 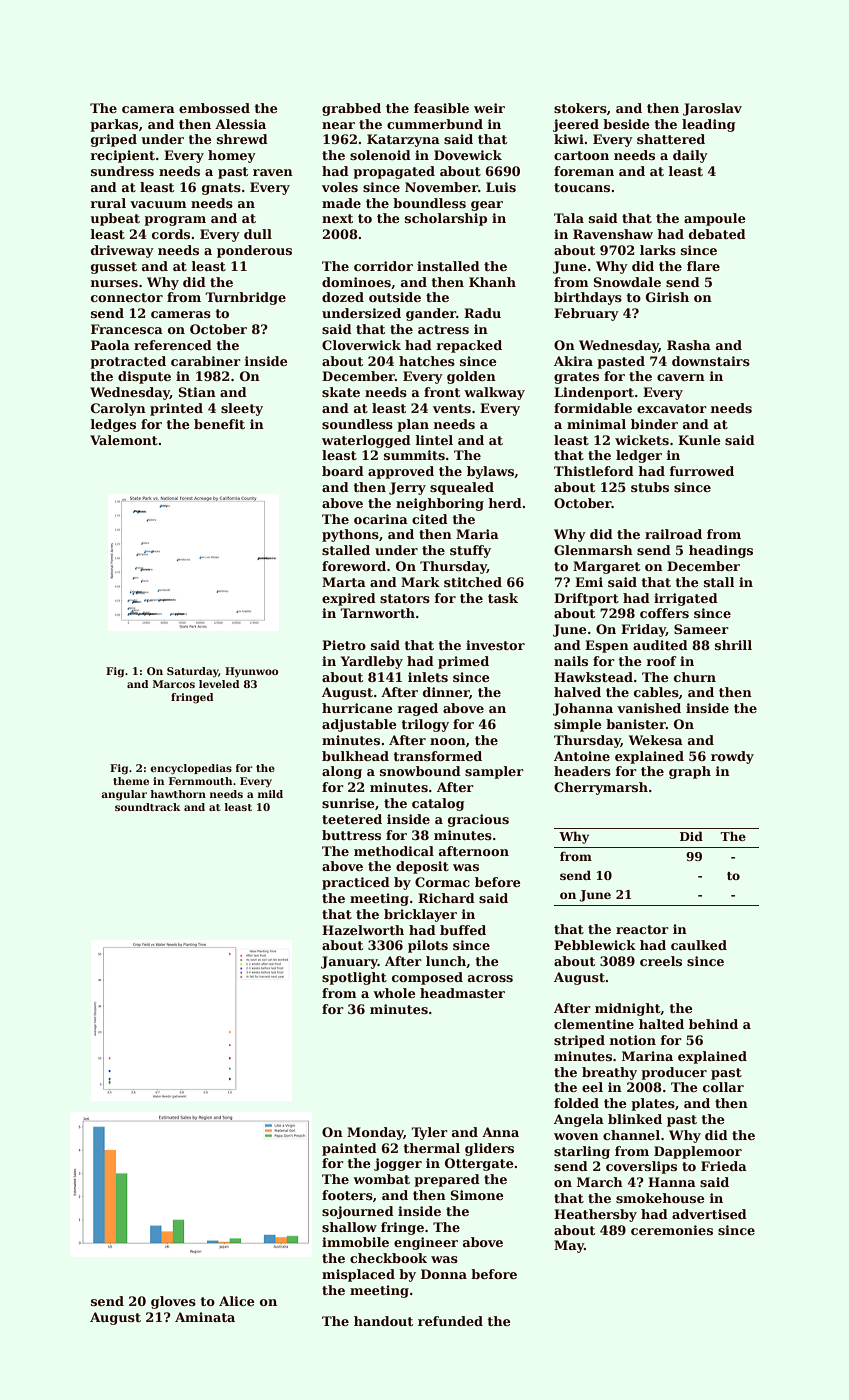 What do you see at coordinates (342, 772) in the page?
I see `along` at bounding box center [342, 772].
